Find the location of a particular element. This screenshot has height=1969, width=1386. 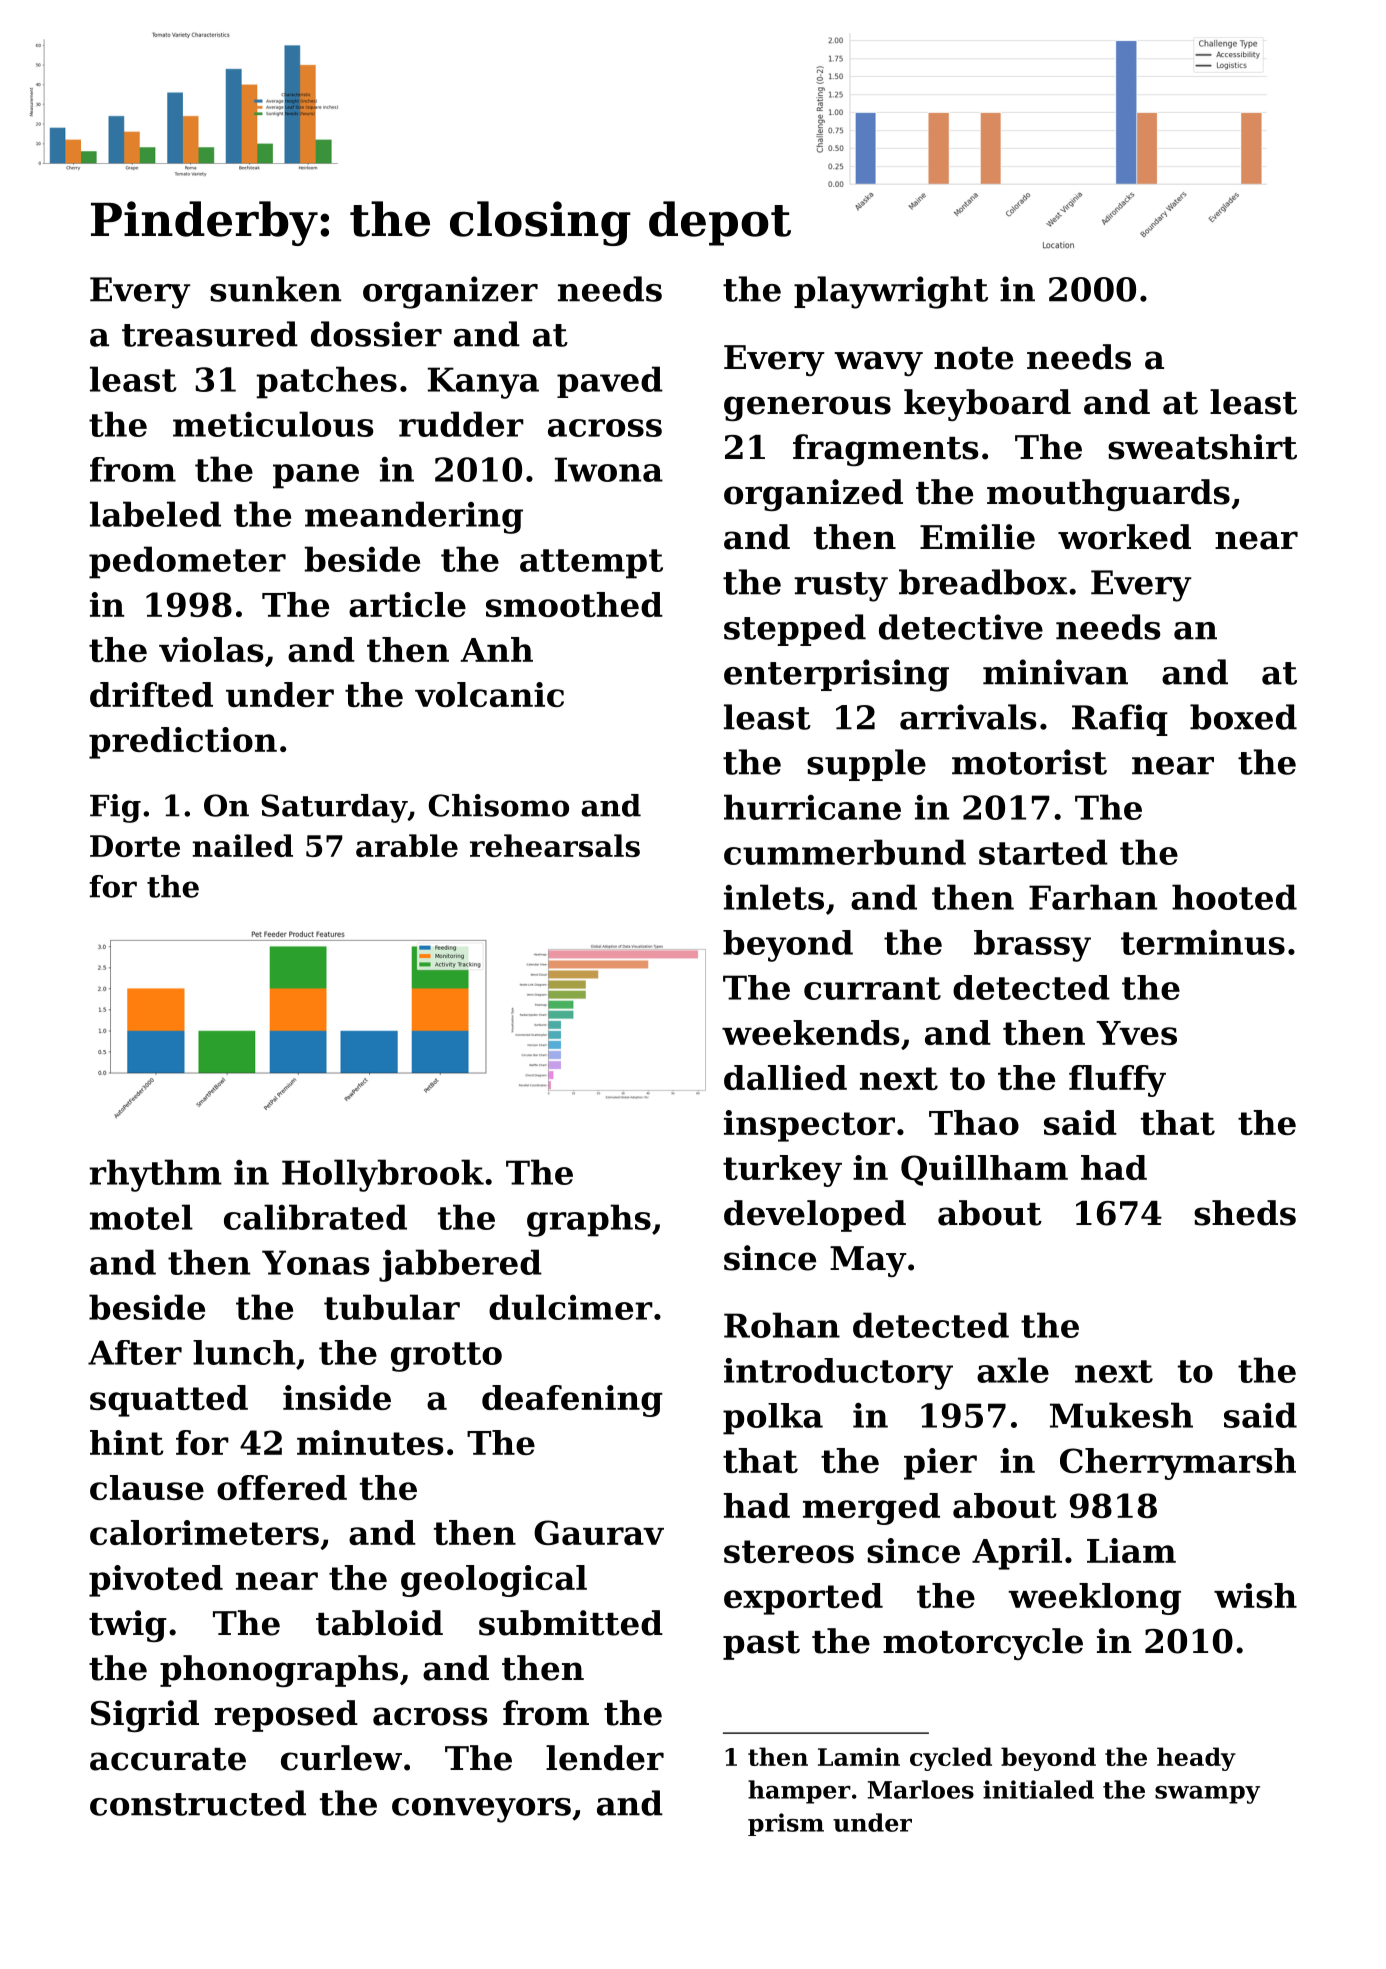

organizer is located at coordinates (450, 292).
